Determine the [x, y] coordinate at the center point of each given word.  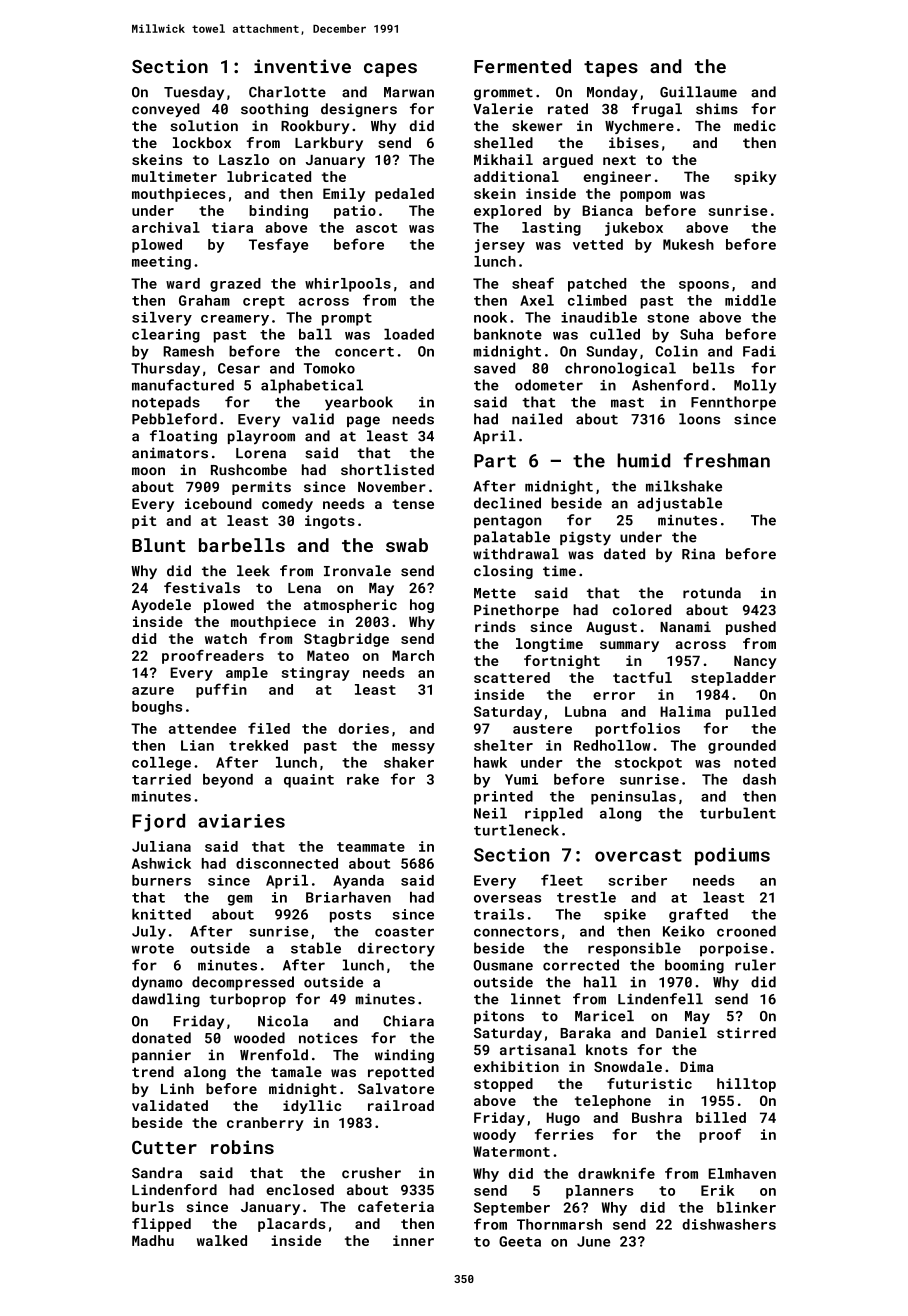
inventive [302, 66]
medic [755, 125]
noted [755, 762]
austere [542, 729]
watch [226, 638]
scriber [637, 880]
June [593, 1241]
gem [239, 900]
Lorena [261, 453]
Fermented [522, 66]
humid [643, 460]
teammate [371, 847]
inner [413, 1240]
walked [222, 1240]
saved [494, 368]
